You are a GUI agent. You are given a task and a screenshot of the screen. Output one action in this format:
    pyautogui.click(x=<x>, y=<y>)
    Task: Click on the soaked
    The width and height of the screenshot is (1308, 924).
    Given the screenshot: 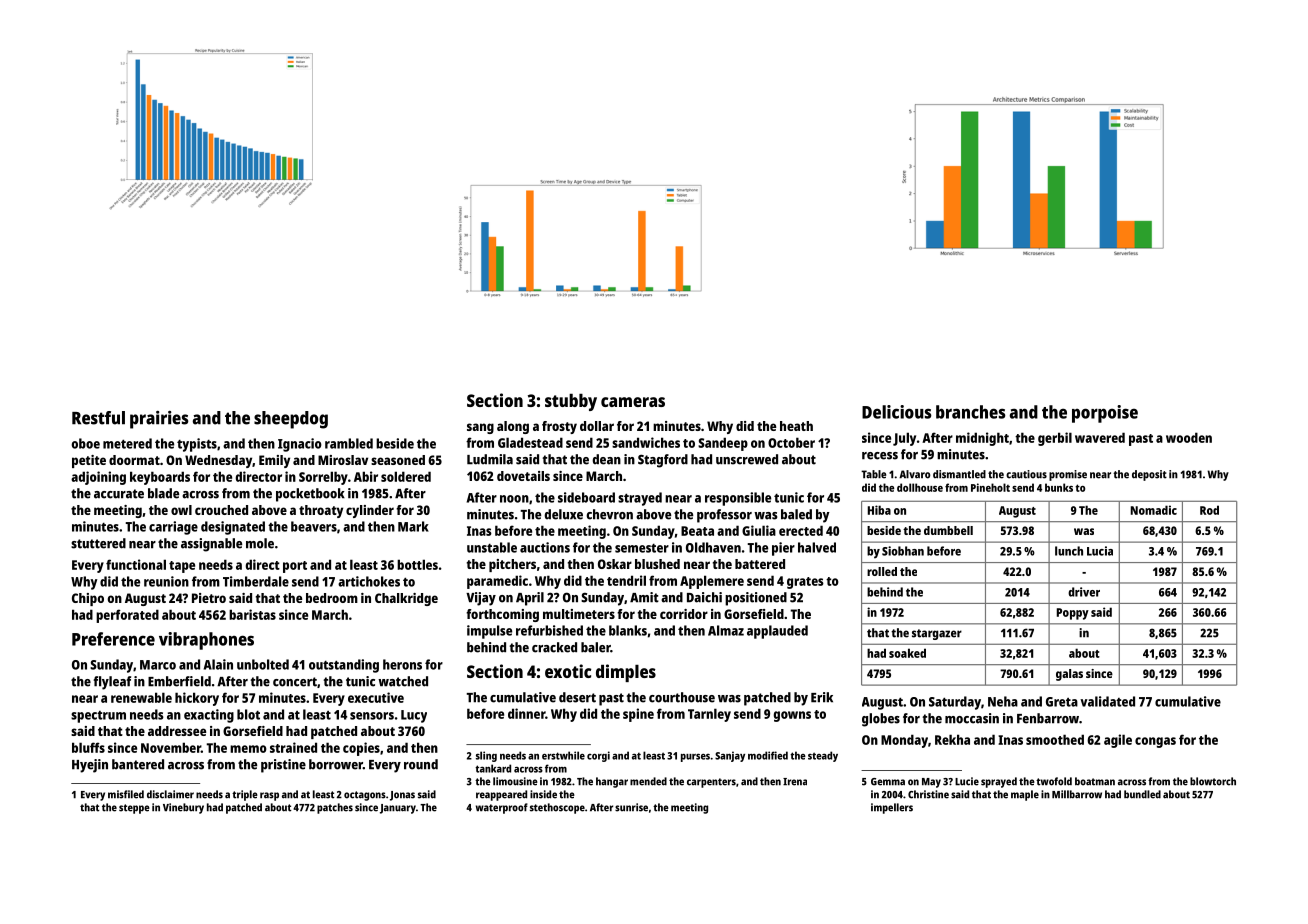 What is the action you would take?
    pyautogui.click(x=907, y=653)
